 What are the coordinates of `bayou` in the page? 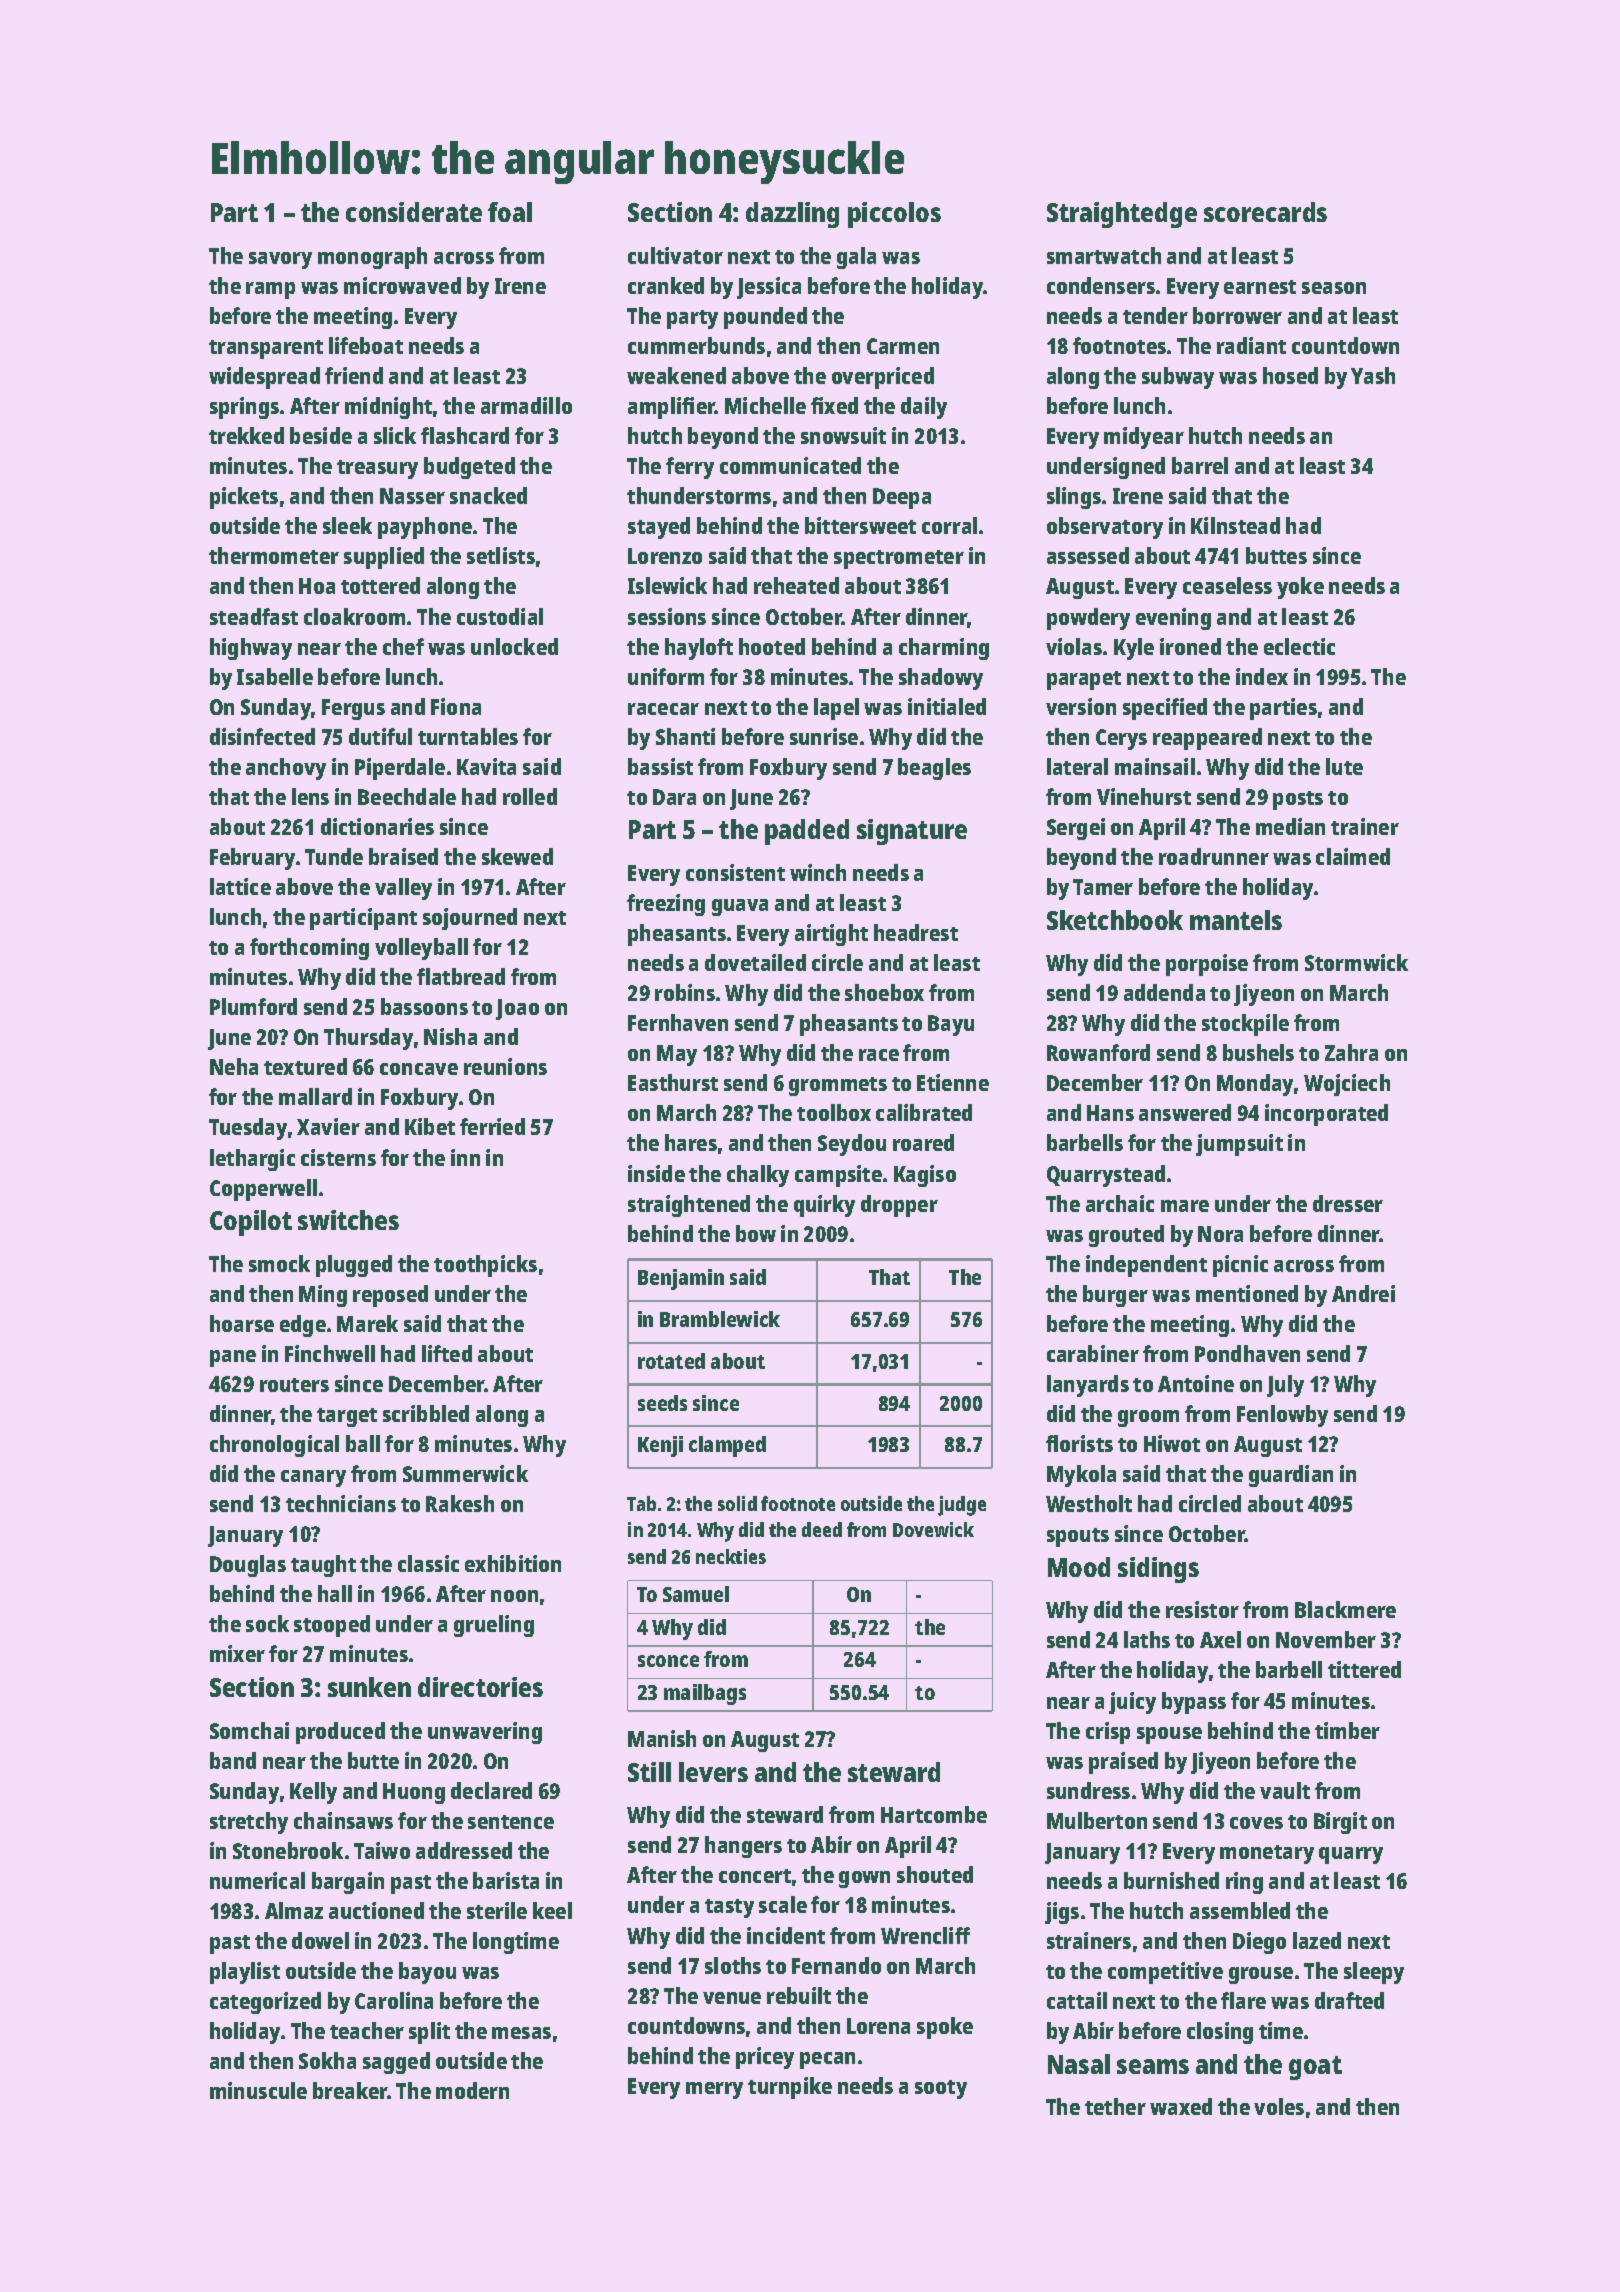 It's located at (427, 1973).
